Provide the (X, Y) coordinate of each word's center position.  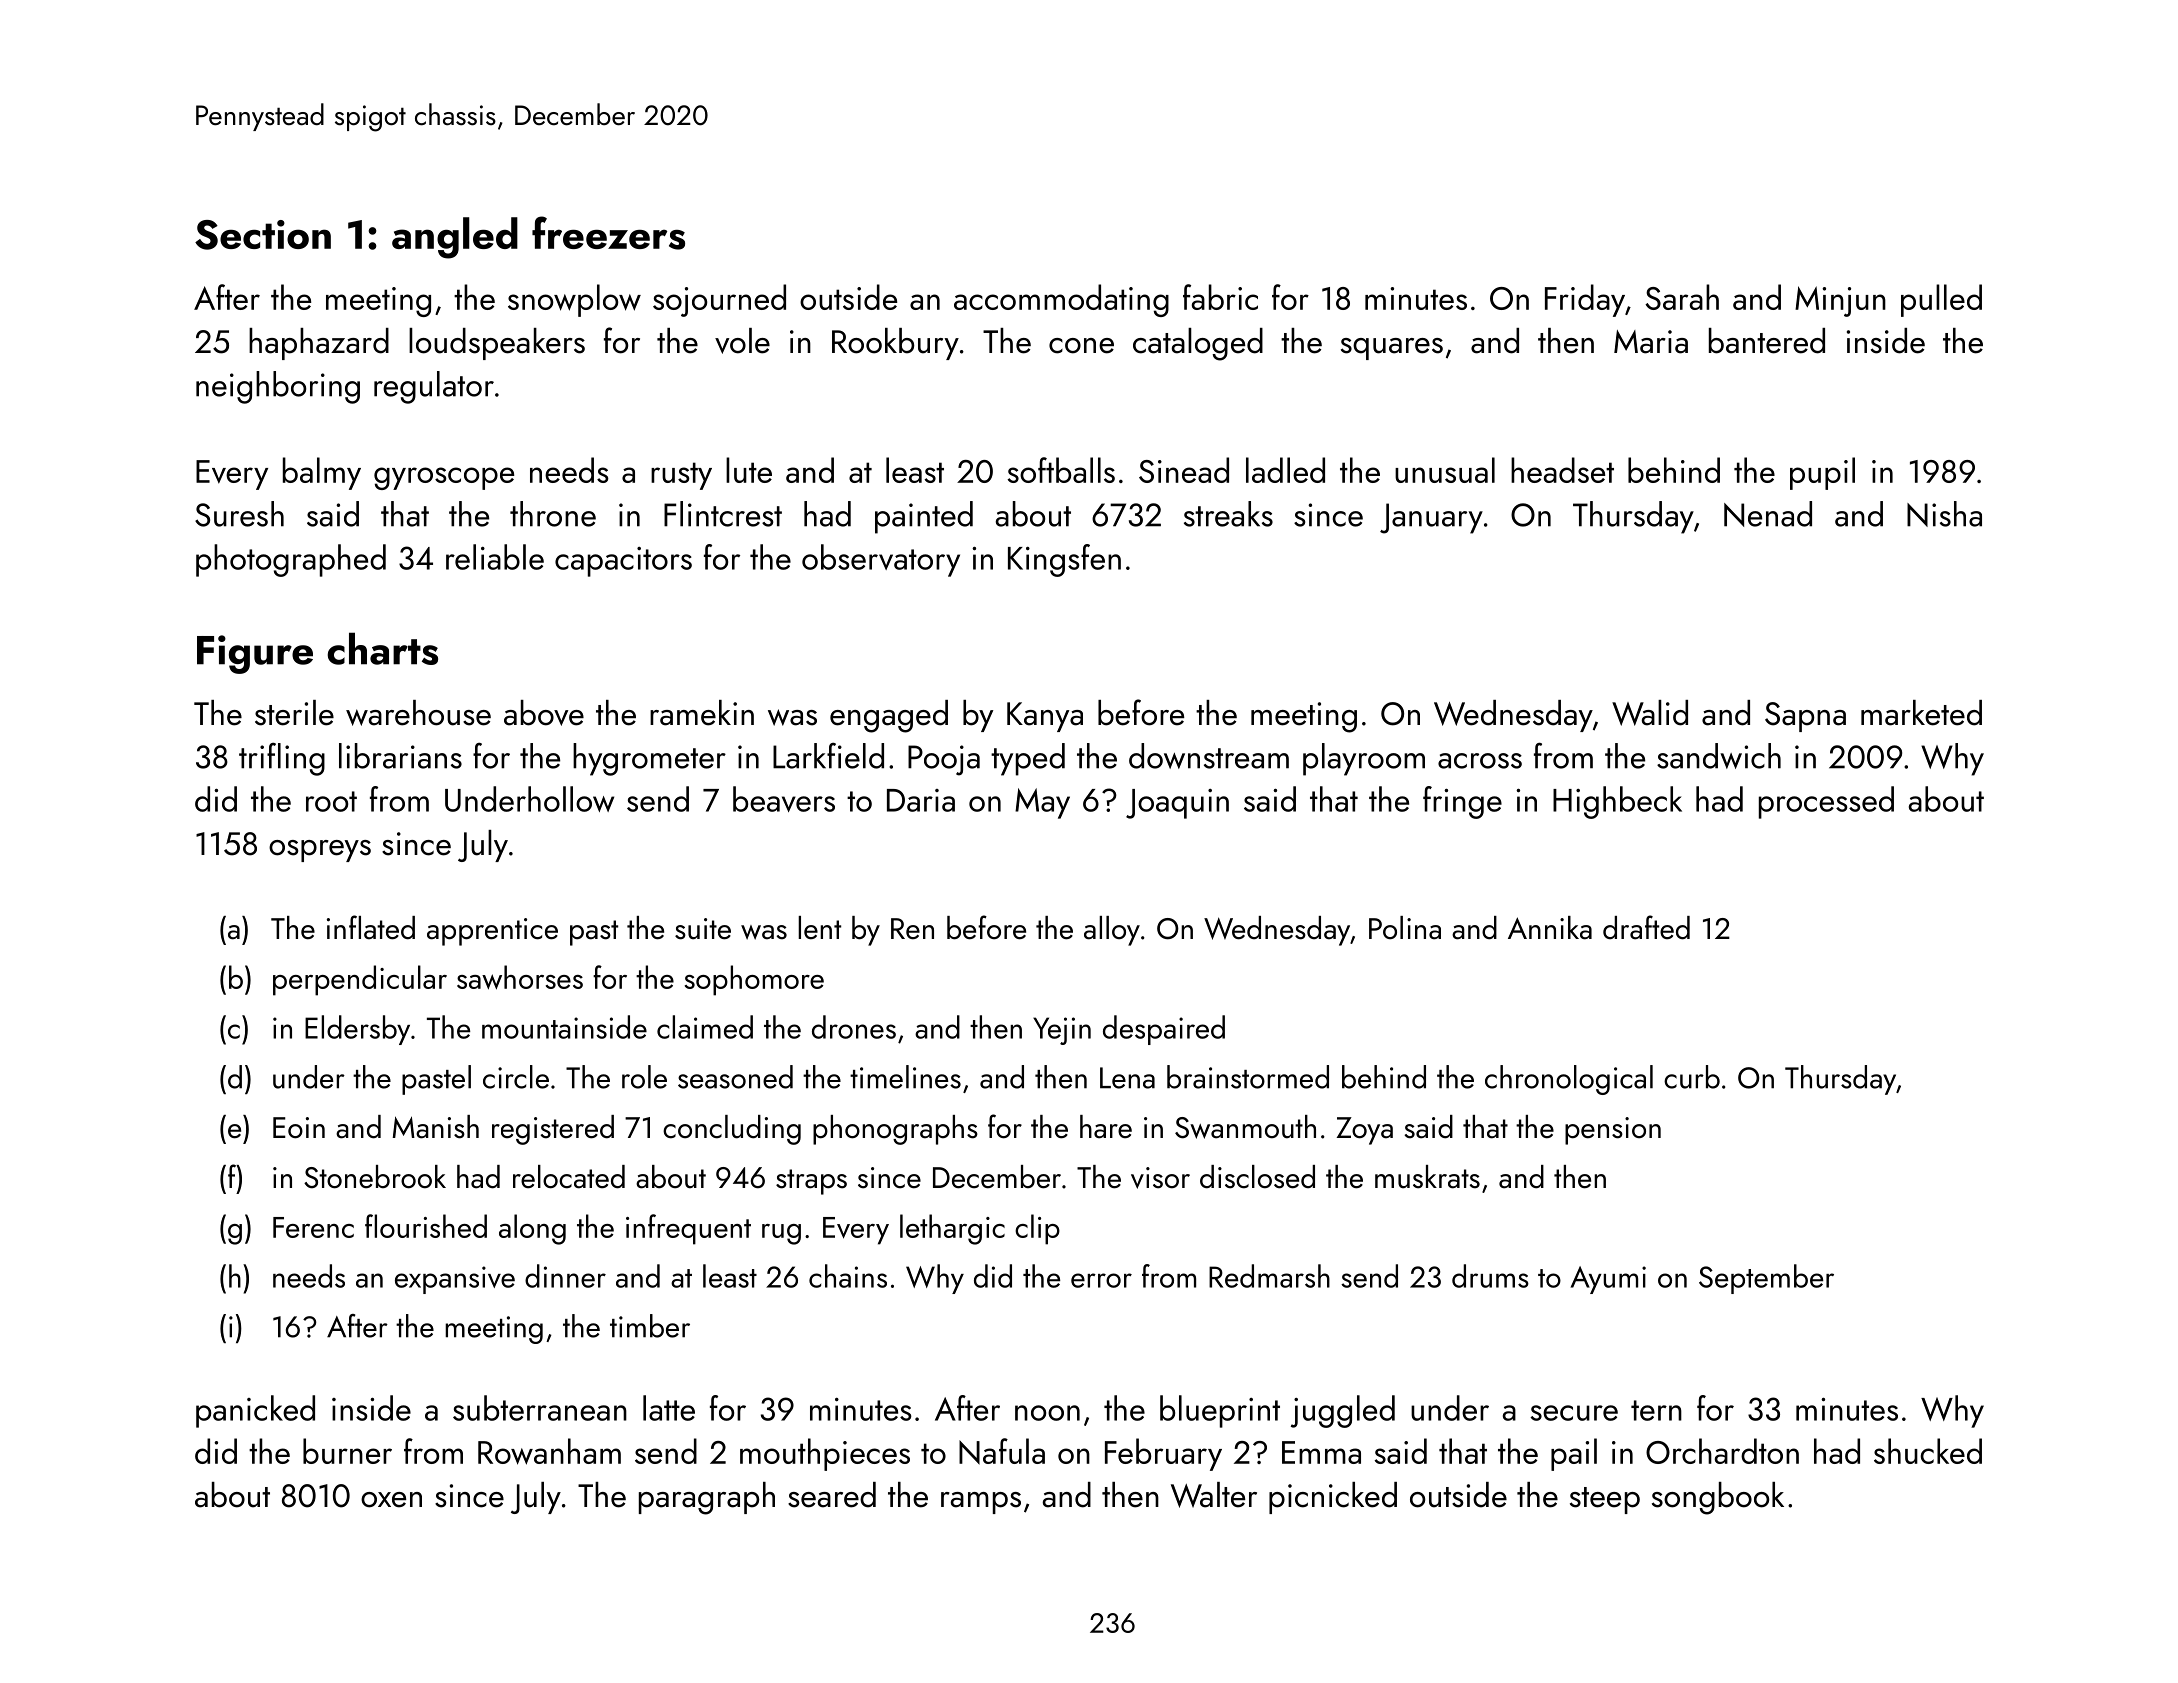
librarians (400, 756)
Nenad (1768, 514)
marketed (1921, 713)
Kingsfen (1064, 560)
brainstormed (1248, 1077)
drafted (1646, 927)
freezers (608, 233)
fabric (1220, 297)
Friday (1585, 300)
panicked (255, 1411)
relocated (569, 1177)
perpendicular (360, 980)
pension (1613, 1131)
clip (1037, 1229)
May (1042, 803)
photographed (291, 560)
